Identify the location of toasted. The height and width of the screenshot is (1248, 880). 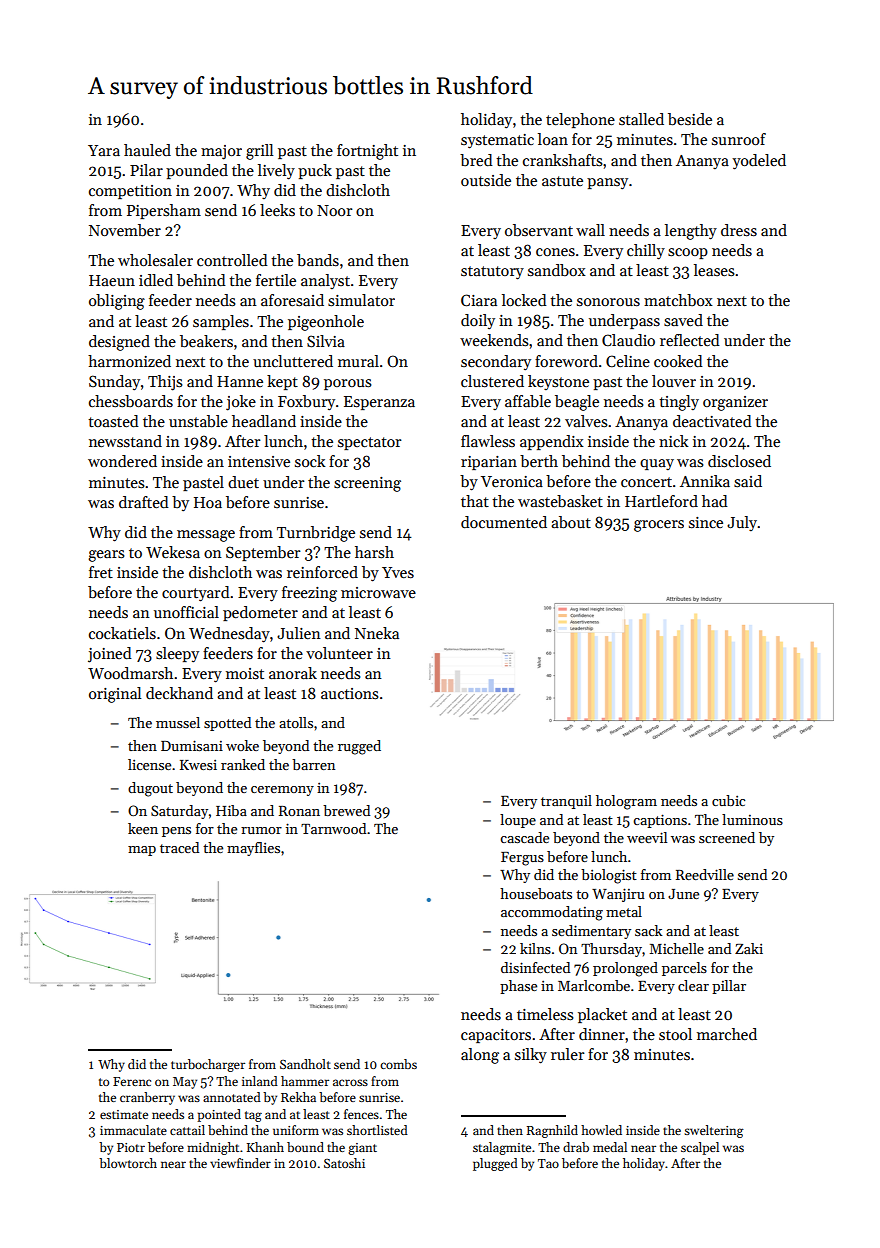
(113, 421).
